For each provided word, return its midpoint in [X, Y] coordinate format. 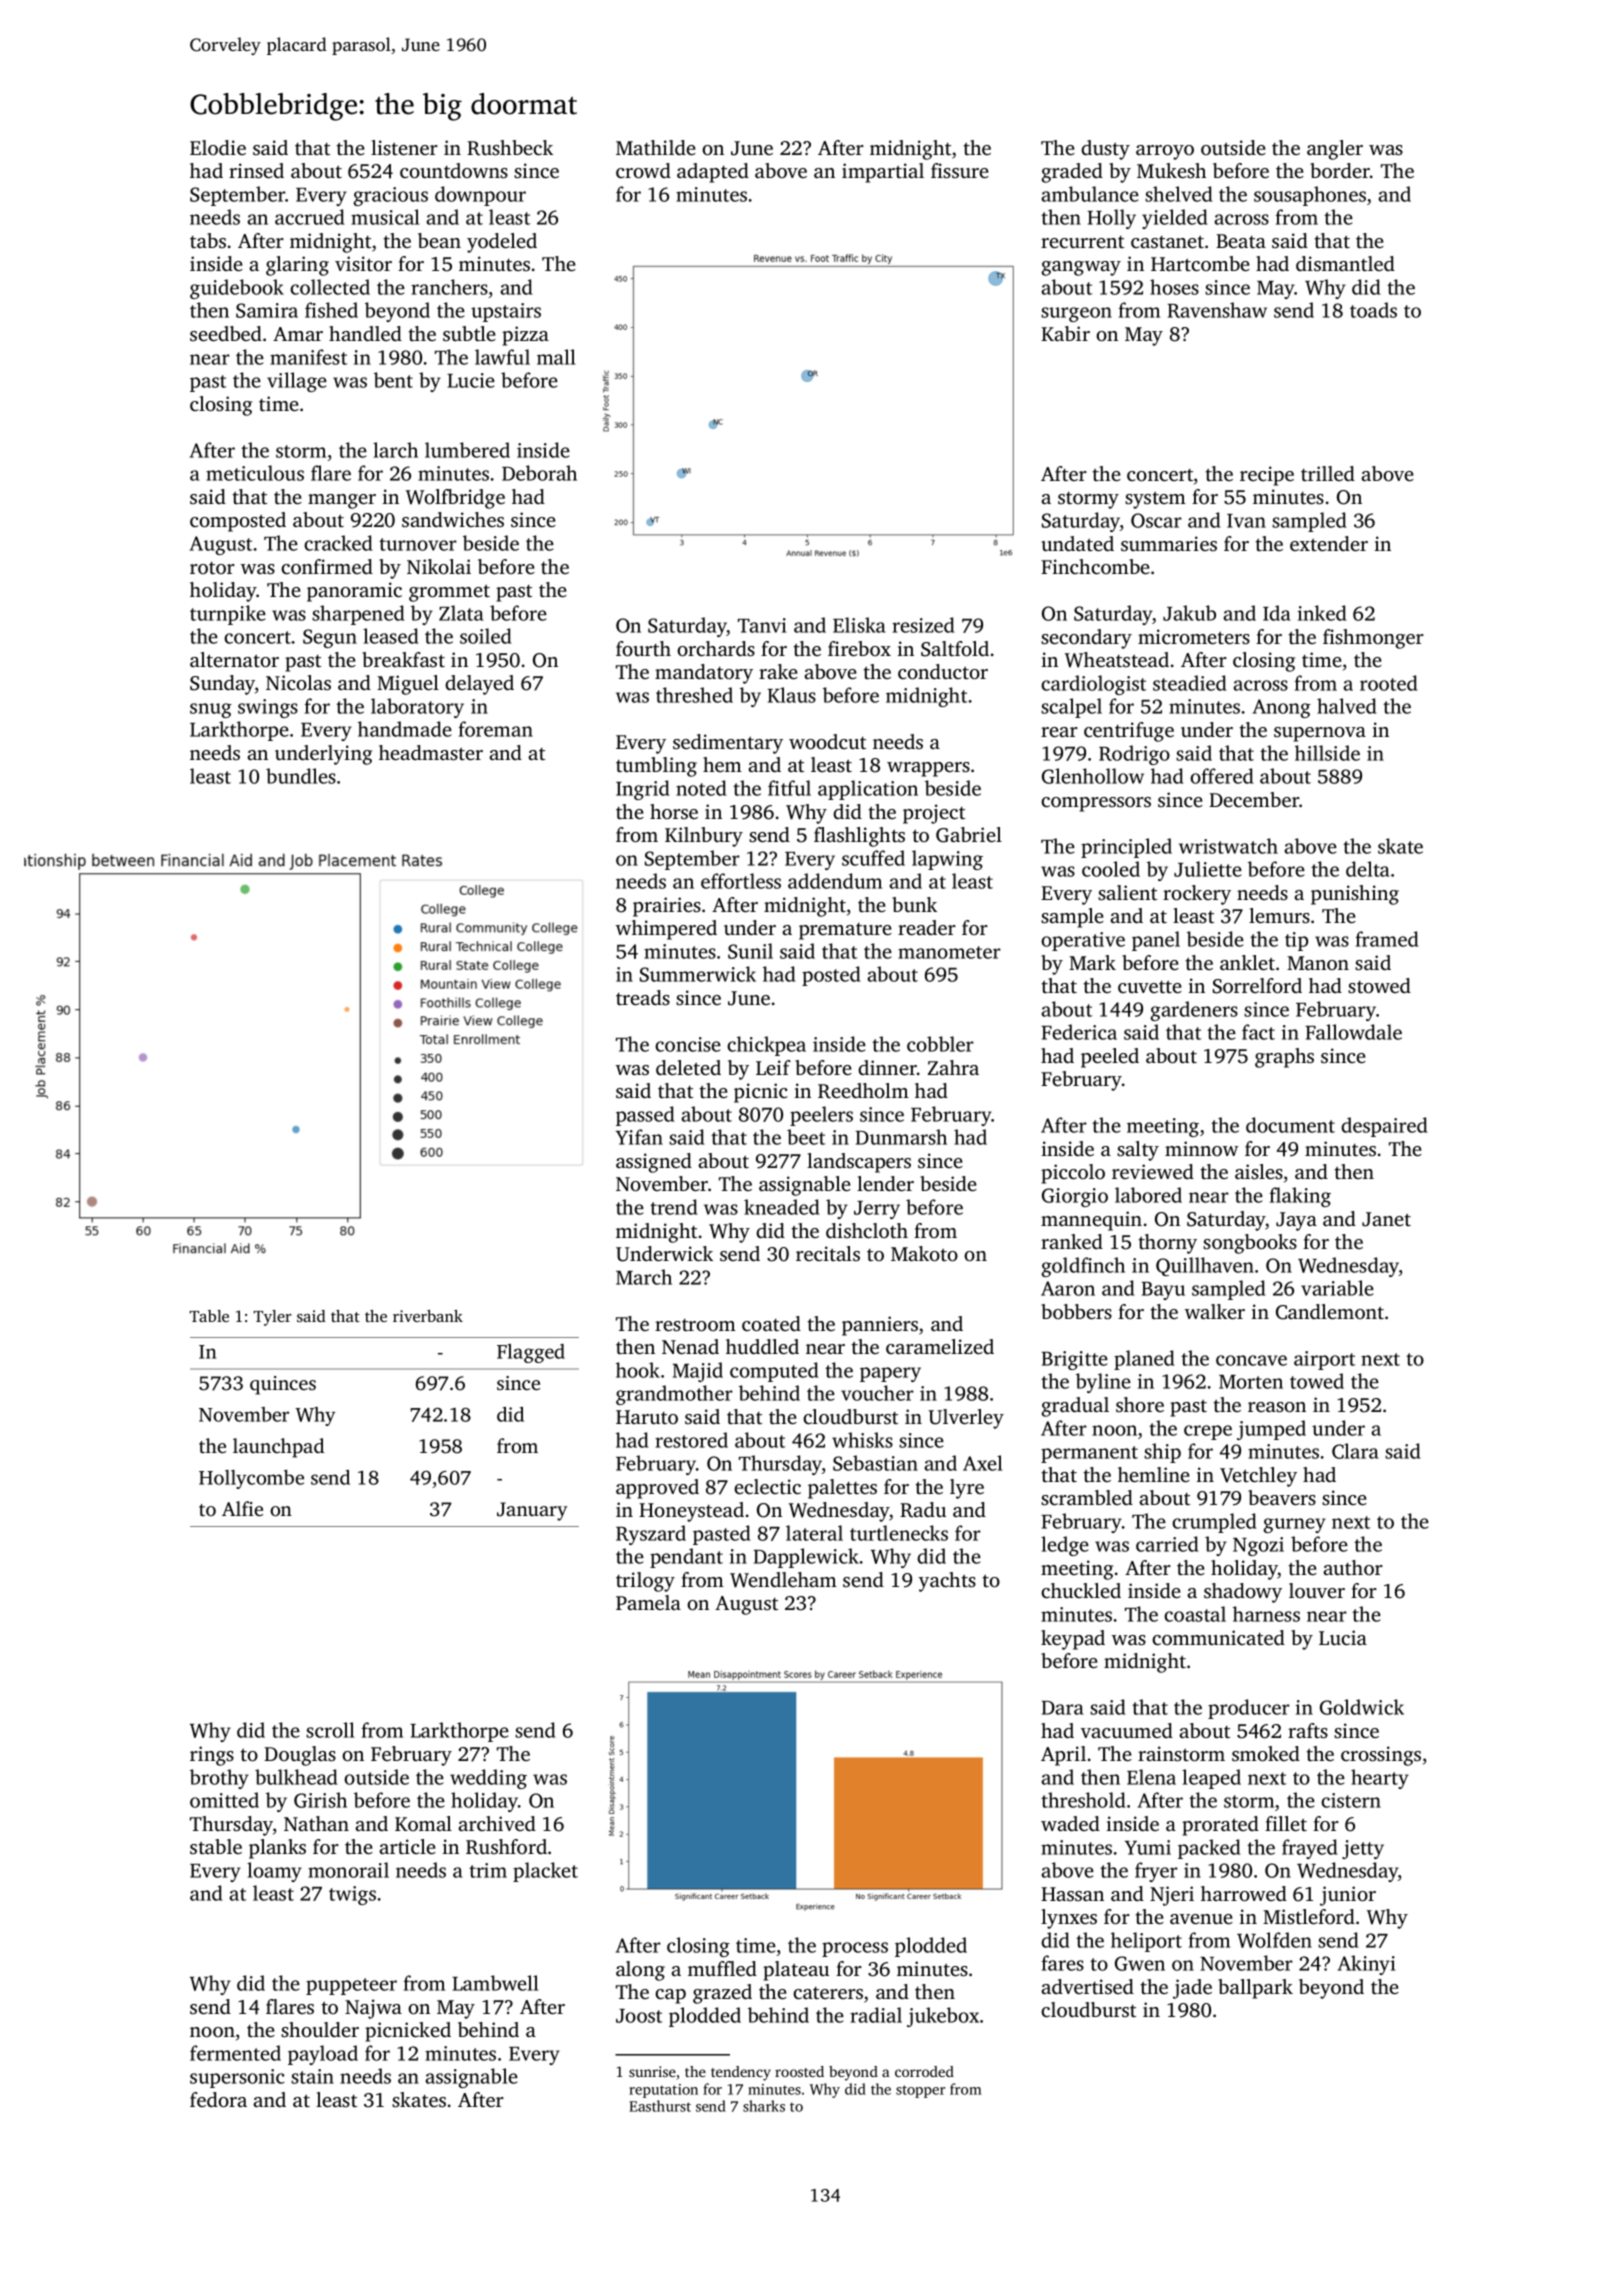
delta [1368, 869]
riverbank [428, 1316]
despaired [1384, 1127]
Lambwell [495, 1983]
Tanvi [762, 625]
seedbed [226, 333]
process [855, 1949]
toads [1373, 310]
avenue [1201, 1919]
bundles [301, 776]
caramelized [940, 1346]
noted [701, 788]
